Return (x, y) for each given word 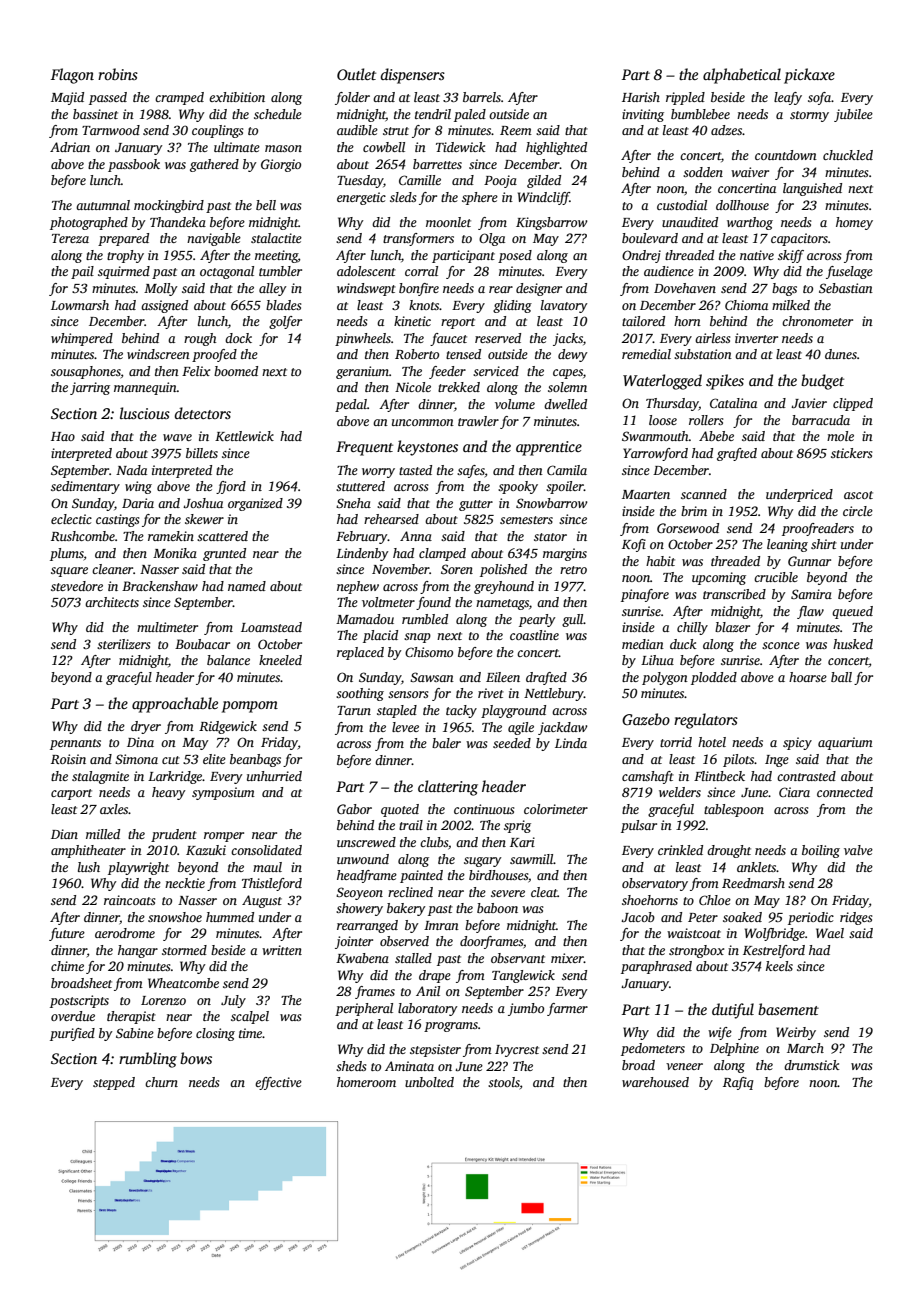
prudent (174, 835)
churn (161, 1082)
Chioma (746, 305)
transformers (418, 239)
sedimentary (85, 487)
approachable (175, 705)
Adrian (70, 147)
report (458, 323)
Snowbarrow (552, 503)
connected (845, 792)
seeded (512, 743)
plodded (714, 678)
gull (573, 620)
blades (283, 305)
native (757, 255)
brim (694, 511)
